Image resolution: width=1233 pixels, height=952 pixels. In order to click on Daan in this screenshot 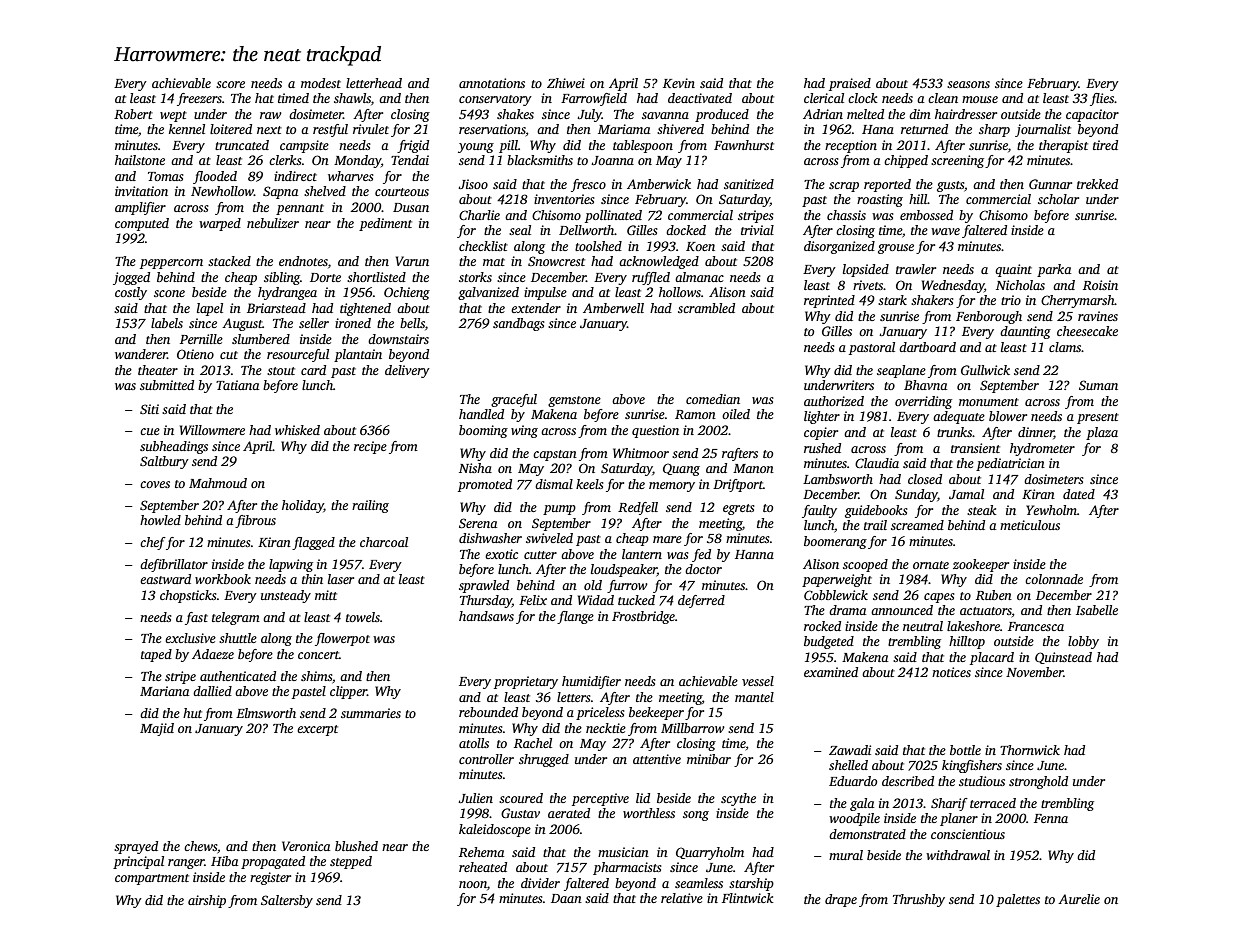, I will do `click(566, 898)`.
